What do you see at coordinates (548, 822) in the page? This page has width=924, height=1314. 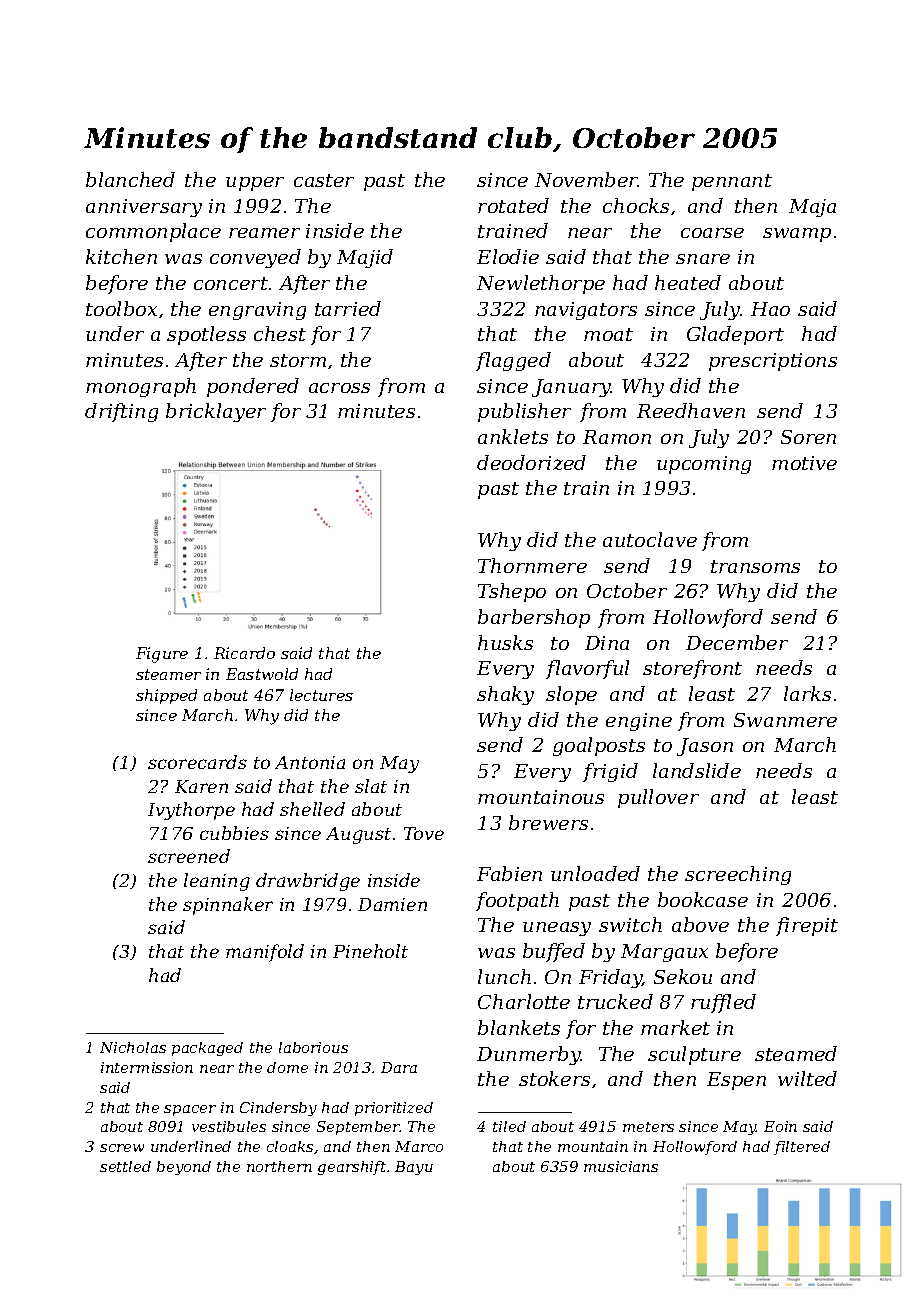 I see `brewers` at bounding box center [548, 822].
